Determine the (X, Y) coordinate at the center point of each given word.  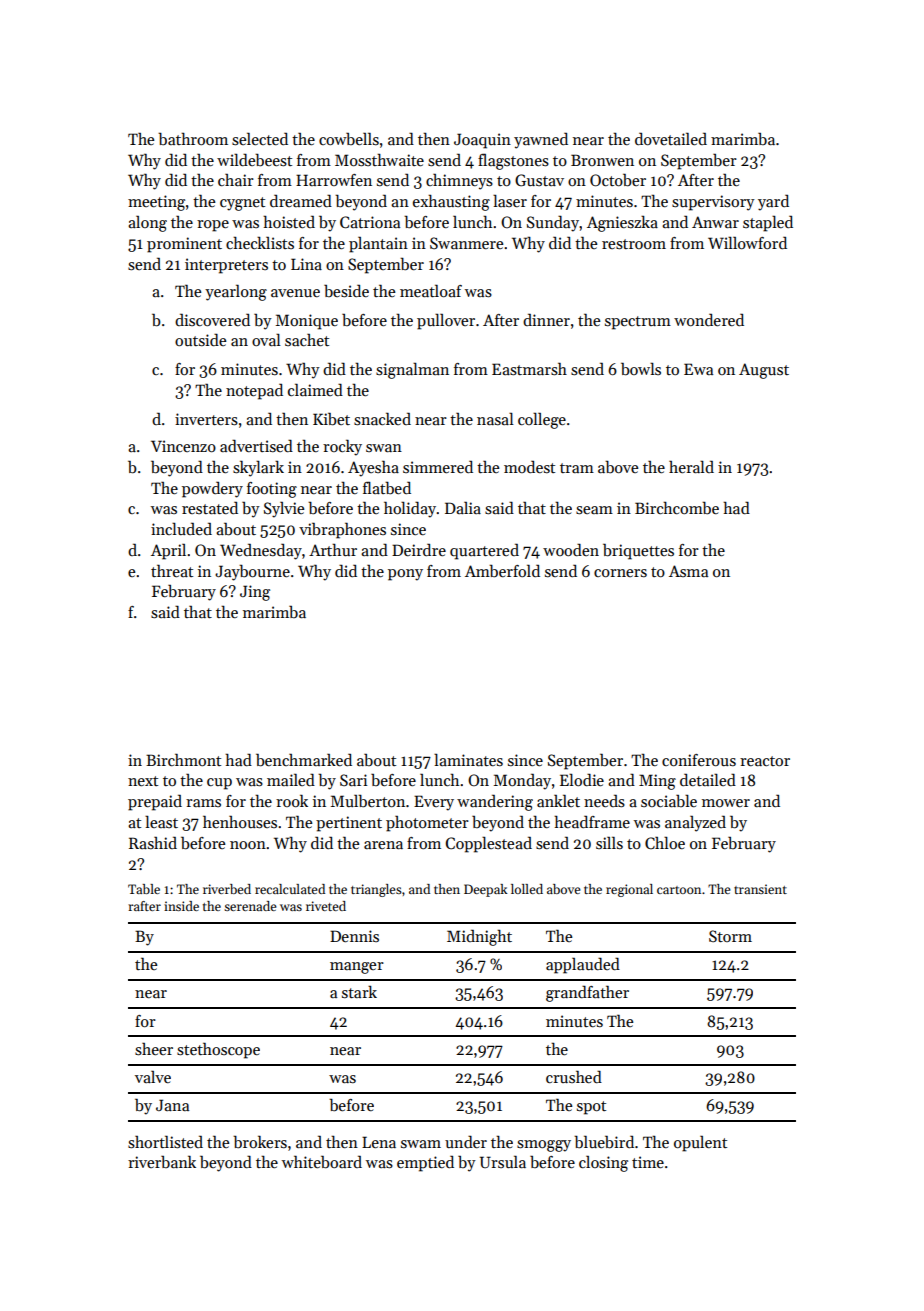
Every (434, 803)
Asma (688, 571)
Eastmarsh (529, 369)
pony (405, 575)
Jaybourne (252, 573)
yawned (541, 140)
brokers (260, 1142)
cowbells (349, 138)
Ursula (503, 1162)
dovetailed (671, 138)
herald (691, 466)
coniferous (699, 760)
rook (292, 801)
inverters (206, 419)
